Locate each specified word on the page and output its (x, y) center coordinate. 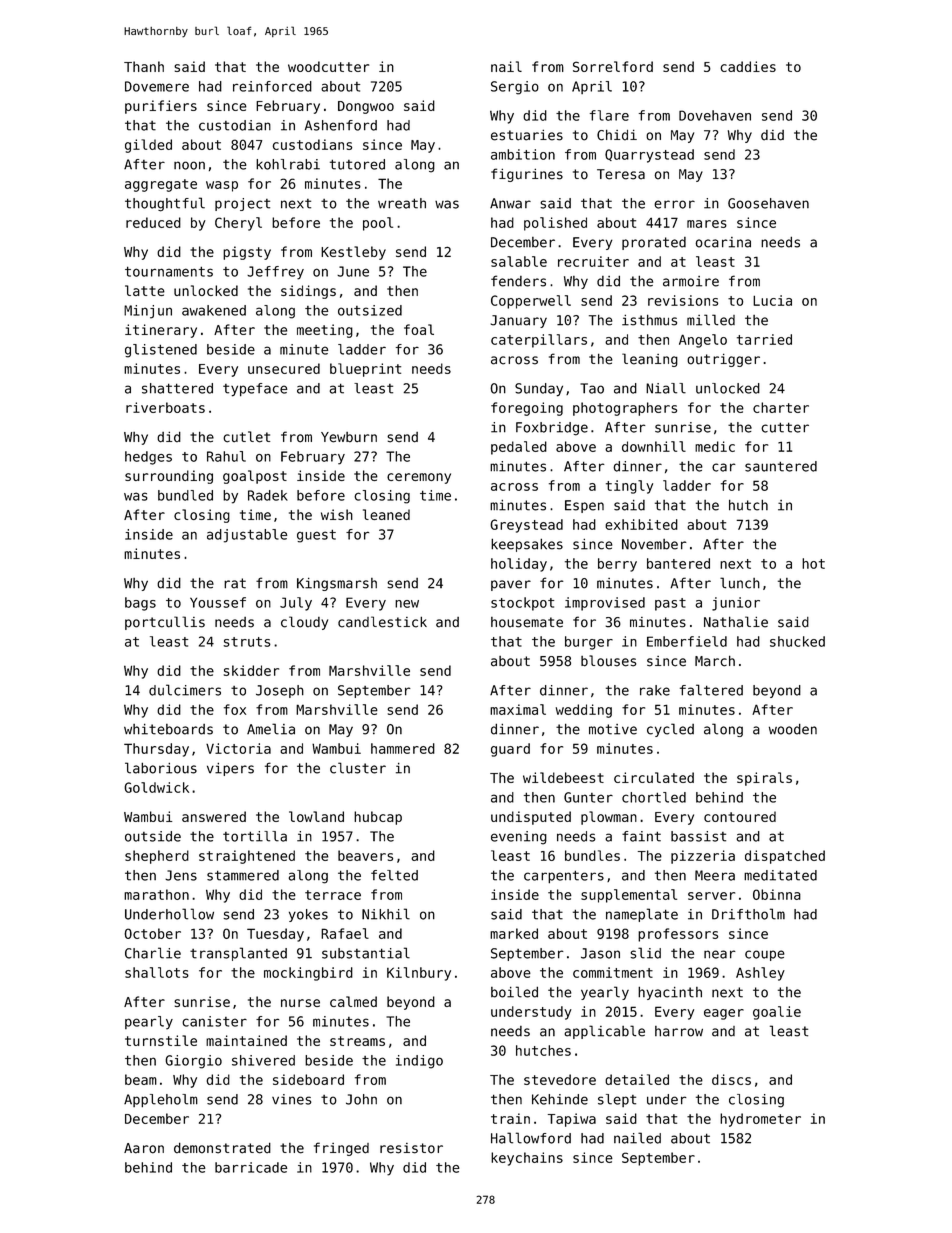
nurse (300, 1003)
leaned (386, 514)
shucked (797, 641)
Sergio (515, 88)
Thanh (144, 66)
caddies (748, 66)
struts (247, 642)
